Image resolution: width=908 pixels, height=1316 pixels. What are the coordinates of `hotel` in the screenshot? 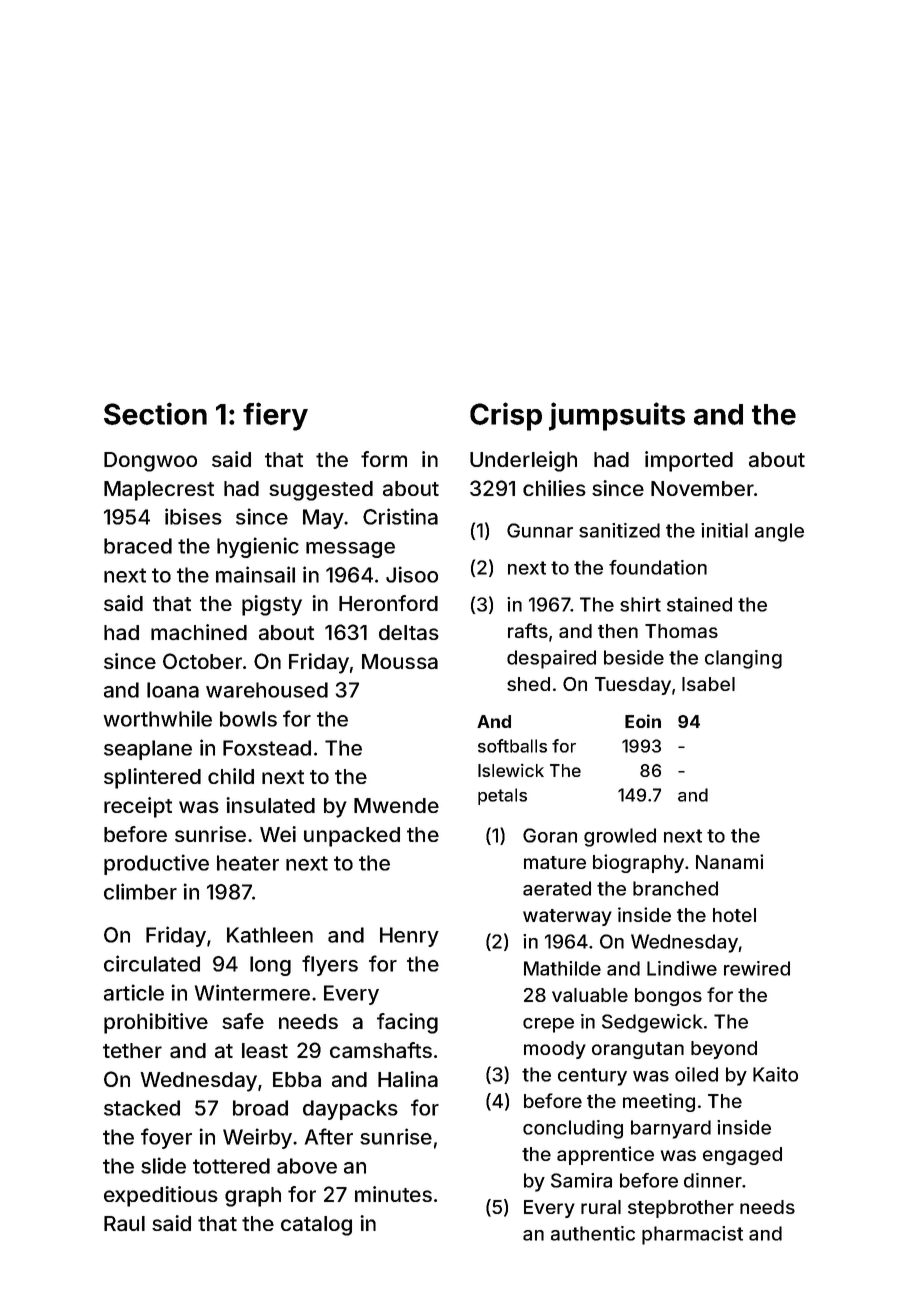 It's located at (734, 915).
